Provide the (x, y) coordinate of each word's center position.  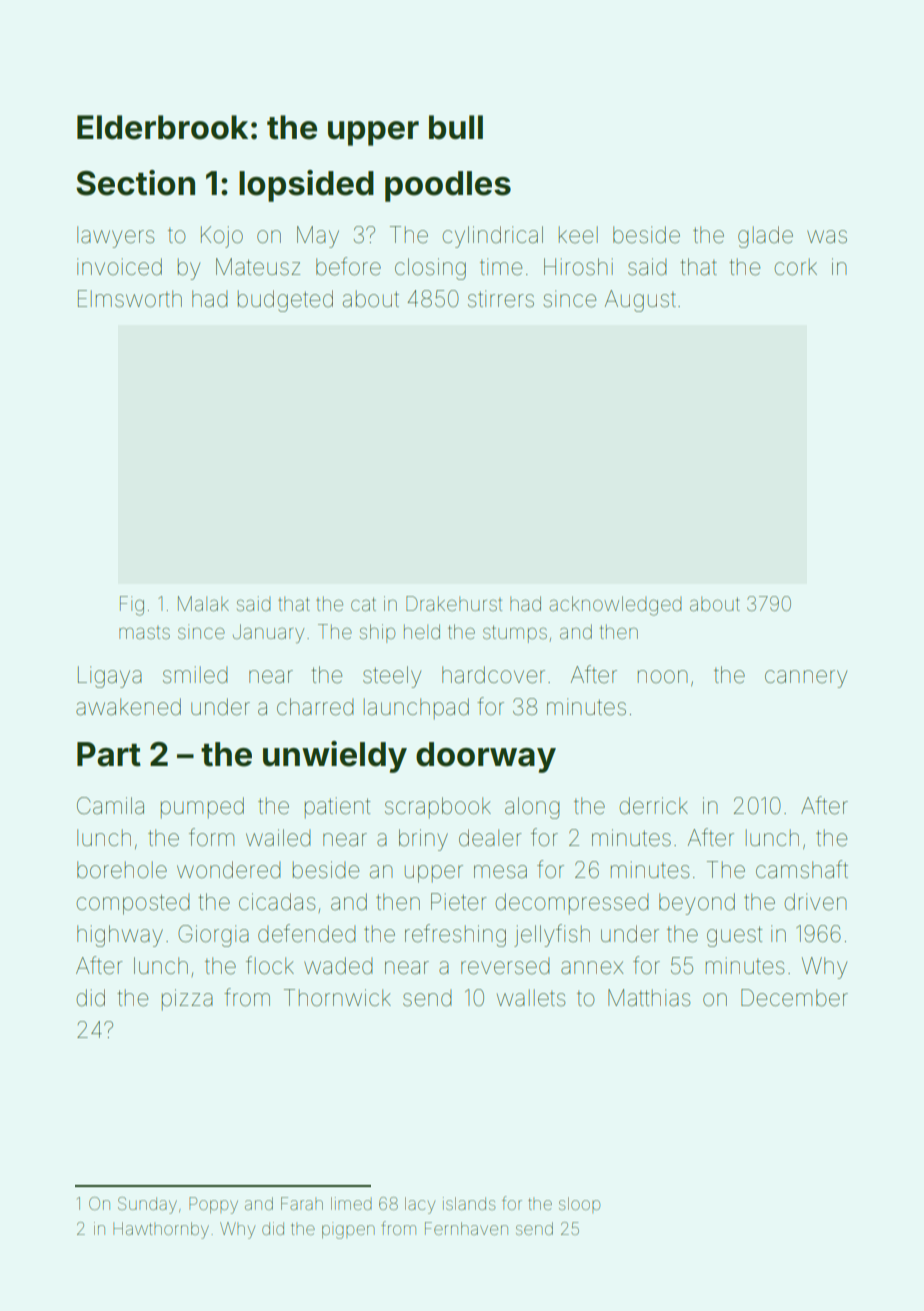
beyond (697, 904)
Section (135, 183)
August (640, 301)
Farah (302, 1203)
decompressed (572, 904)
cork (795, 266)
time (501, 267)
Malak (203, 603)
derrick (653, 806)
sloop (579, 1205)
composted (133, 904)
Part (109, 754)
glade (765, 237)
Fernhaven (466, 1228)
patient (338, 808)
